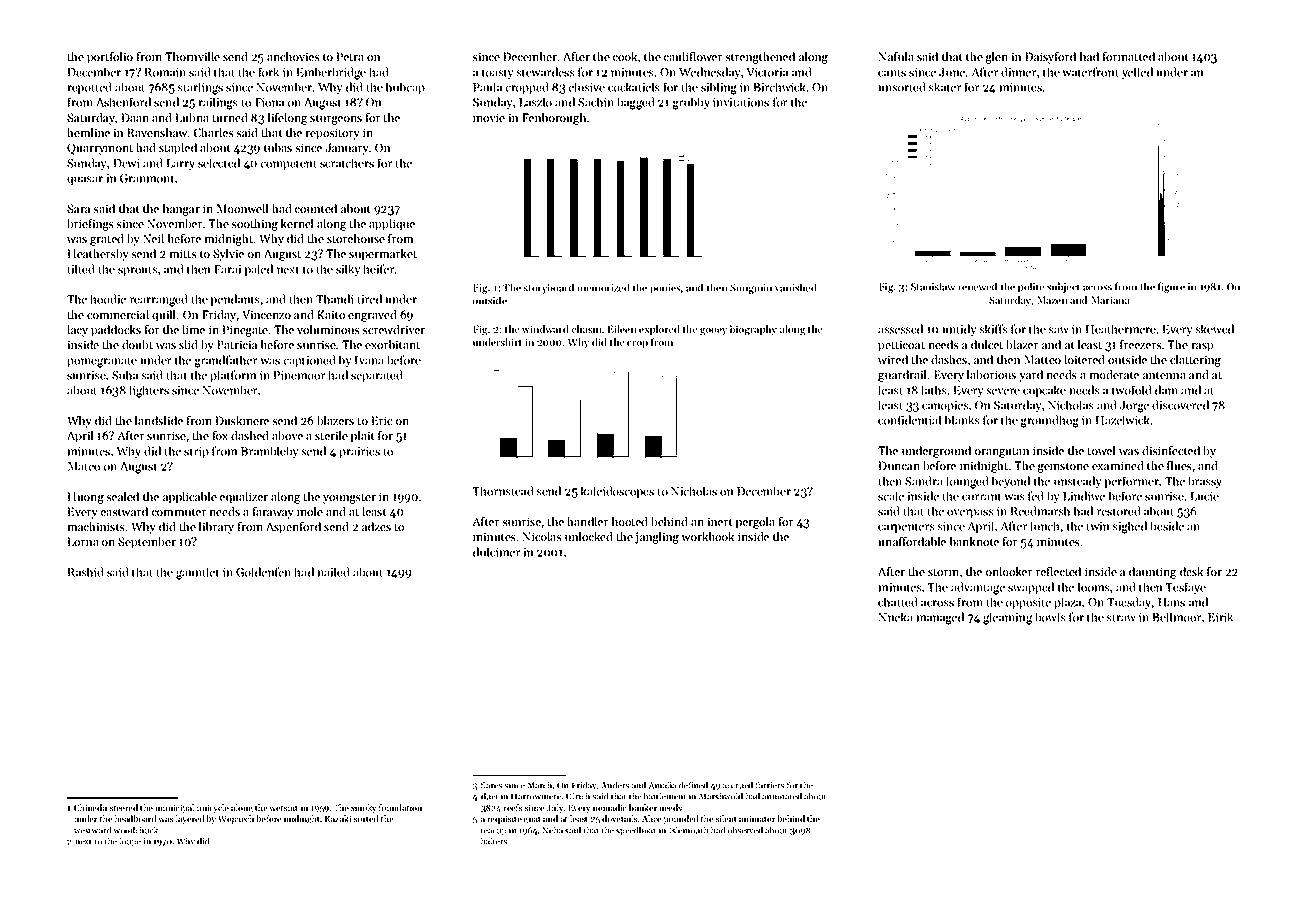  I want to click on Laszlo, so click(535, 102).
